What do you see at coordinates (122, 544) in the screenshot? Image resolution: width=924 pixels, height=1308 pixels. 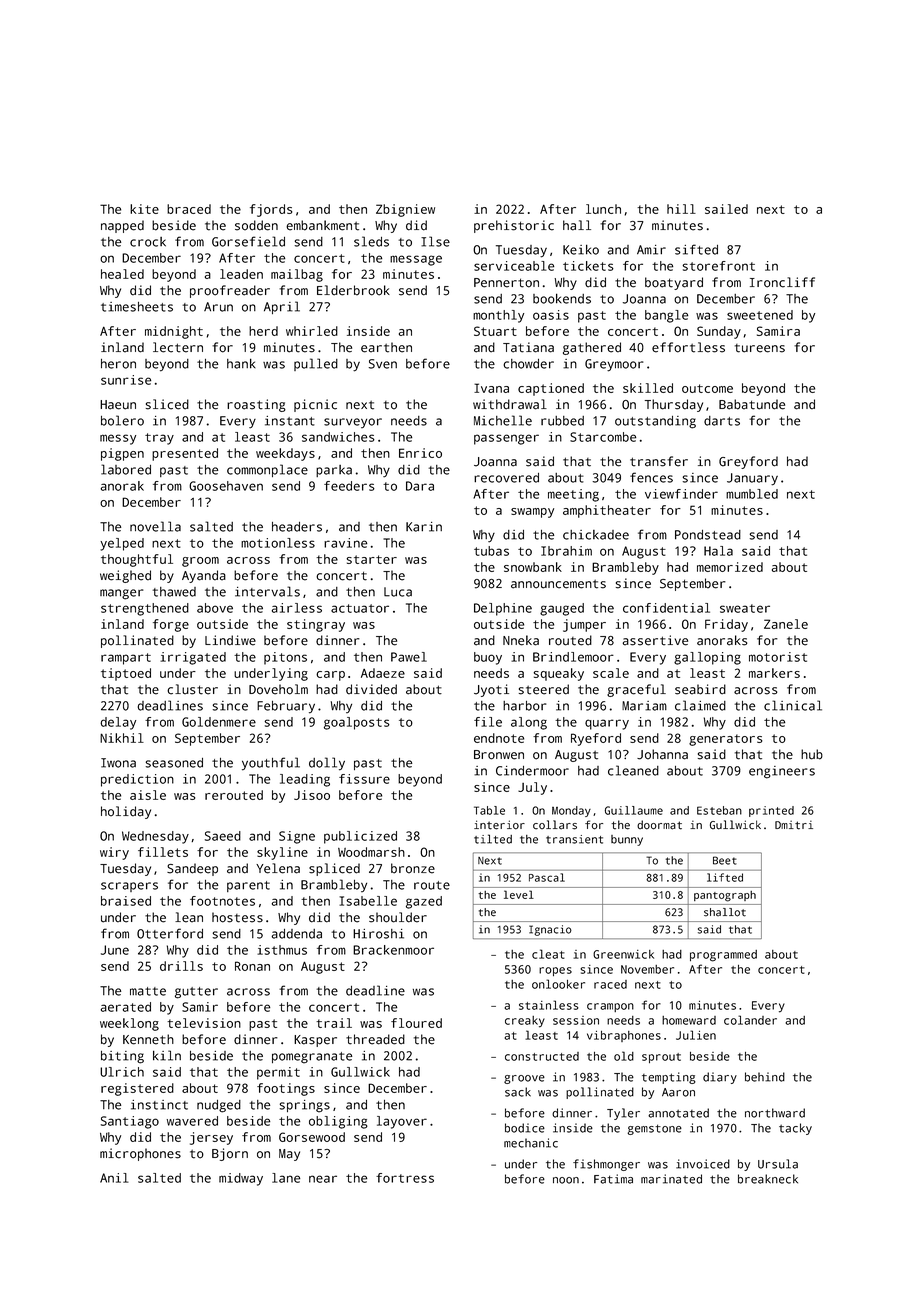 I see `yelped` at bounding box center [122, 544].
